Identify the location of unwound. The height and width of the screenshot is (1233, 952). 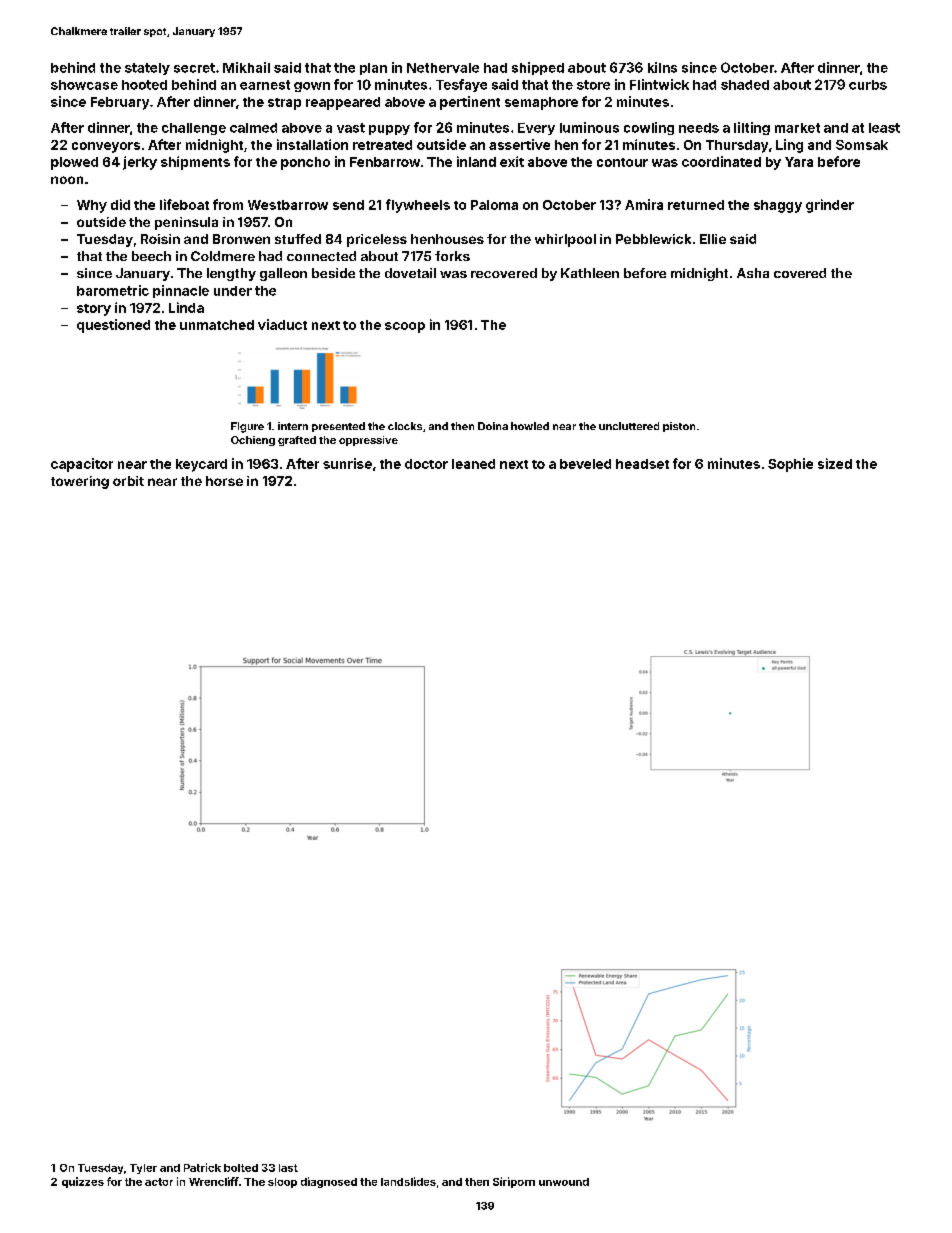
(564, 1182).
